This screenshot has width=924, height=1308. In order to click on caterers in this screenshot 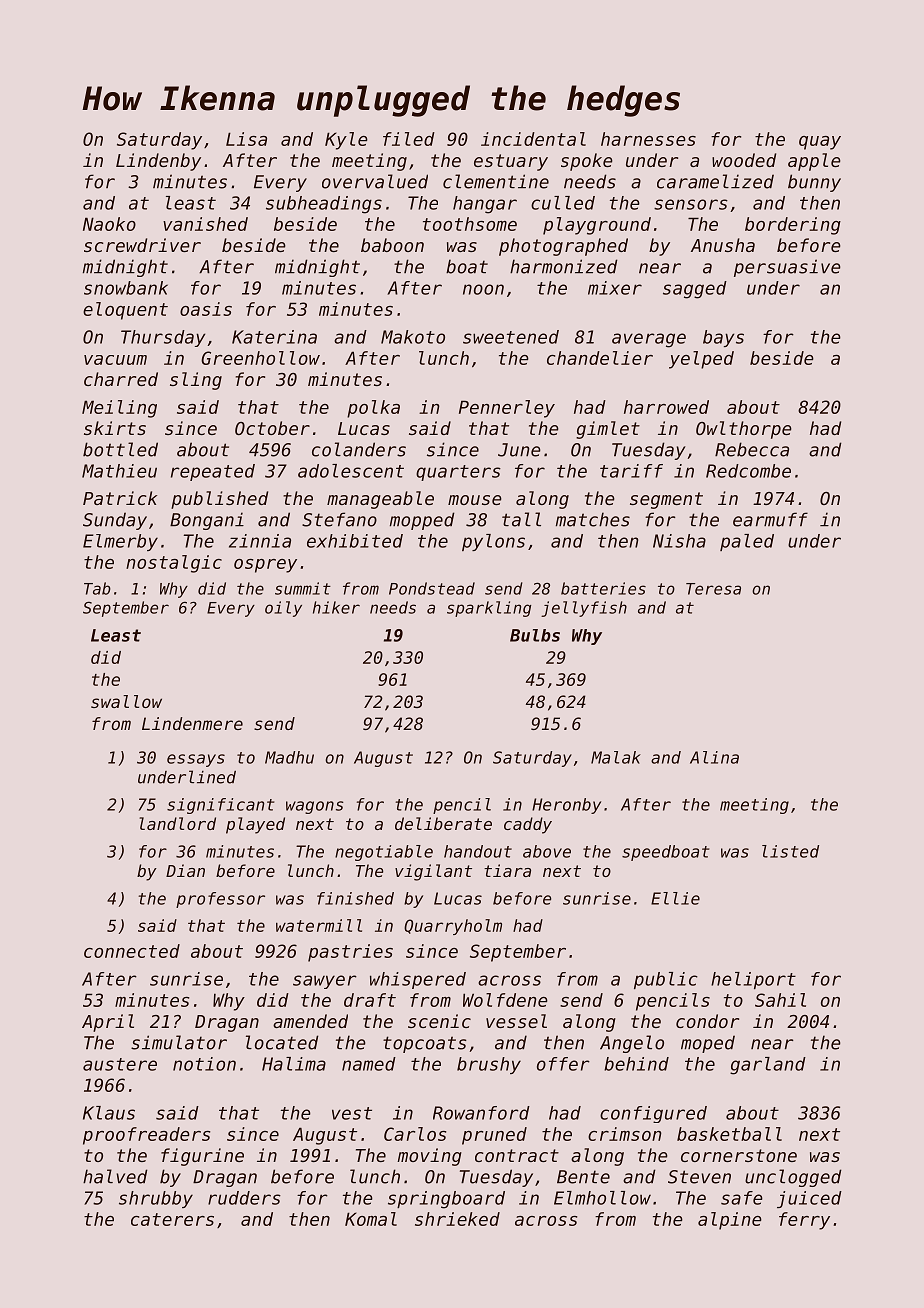, I will do `click(172, 1219)`.
